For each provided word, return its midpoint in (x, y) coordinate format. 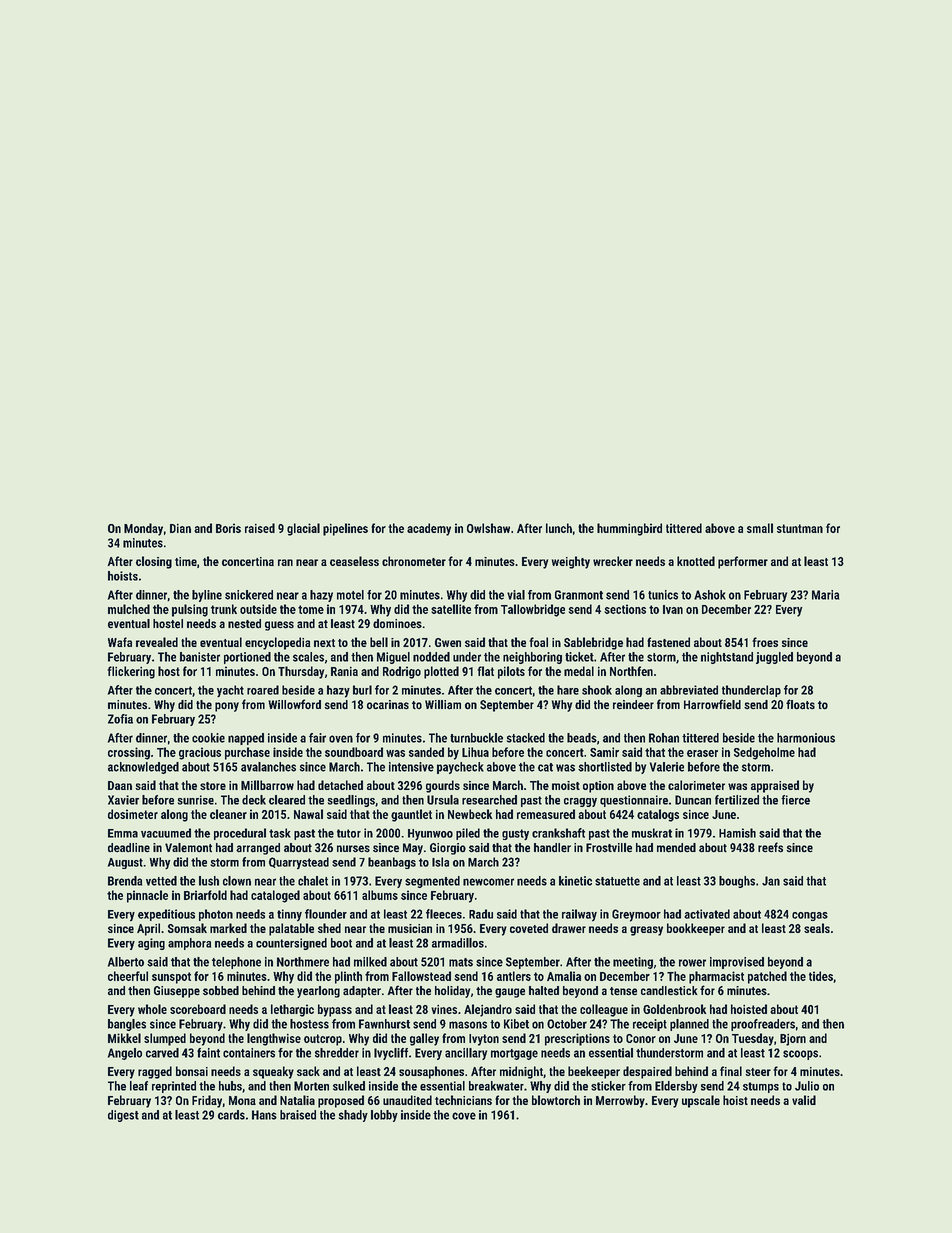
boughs (737, 882)
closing (154, 562)
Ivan (673, 609)
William (443, 705)
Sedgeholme (764, 753)
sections (625, 609)
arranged (258, 849)
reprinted (174, 1087)
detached (340, 785)
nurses (353, 849)
